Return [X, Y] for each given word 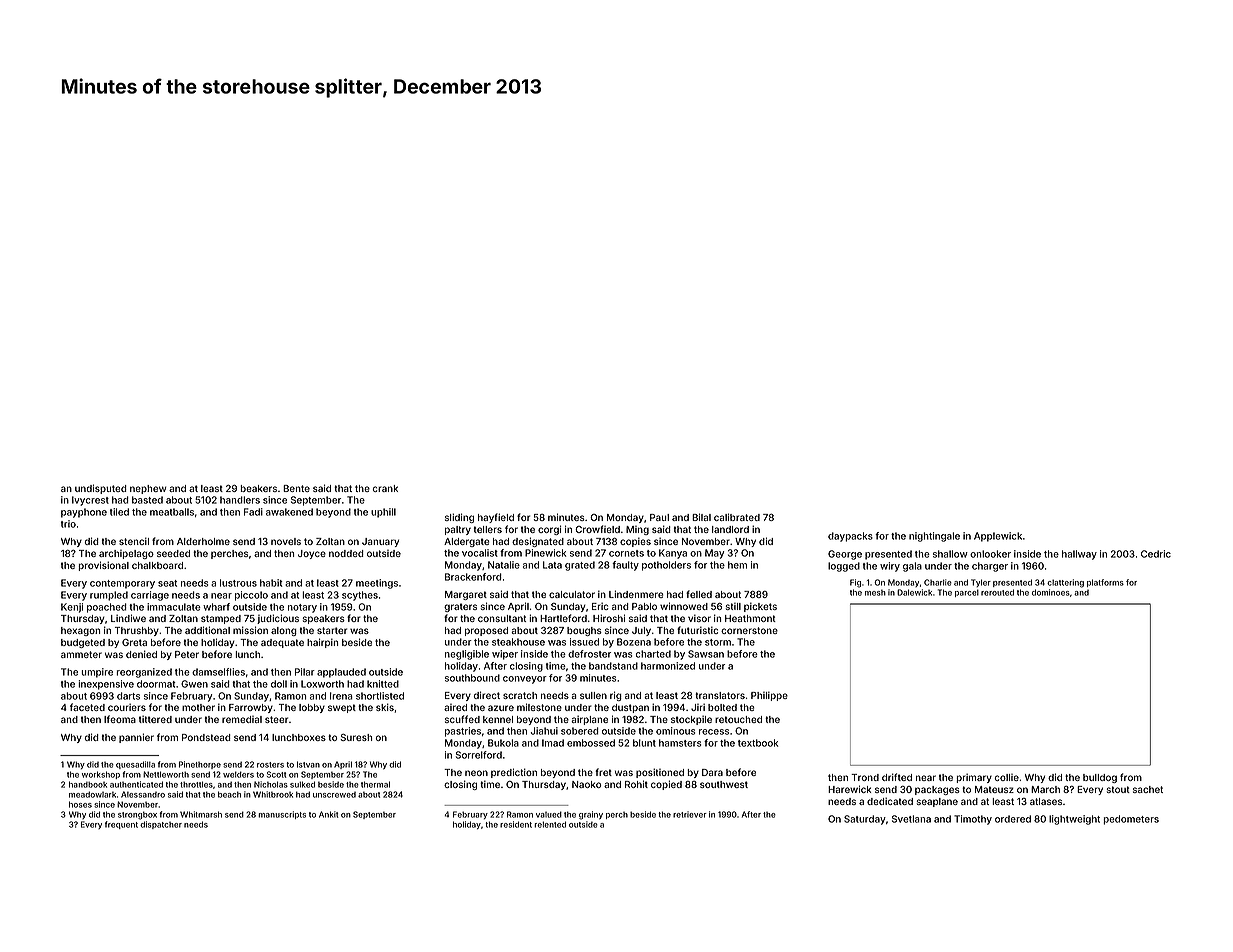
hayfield [496, 518]
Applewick [998, 537]
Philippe [769, 696]
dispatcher [161, 825]
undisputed [101, 489]
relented [550, 824]
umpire [97, 673]
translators [720, 695]
